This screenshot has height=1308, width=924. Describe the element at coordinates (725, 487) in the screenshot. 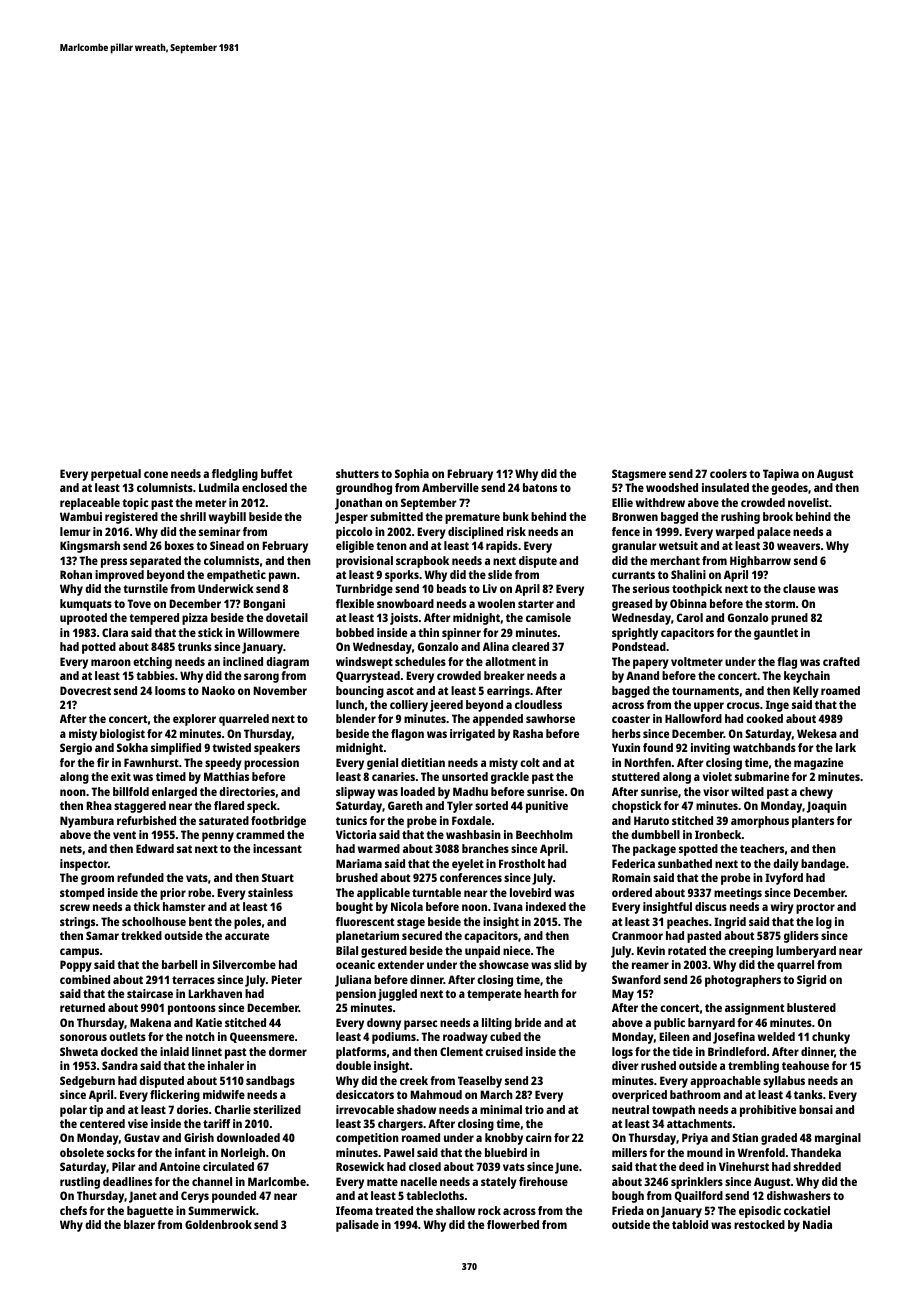

I see `insulated` at that location.
